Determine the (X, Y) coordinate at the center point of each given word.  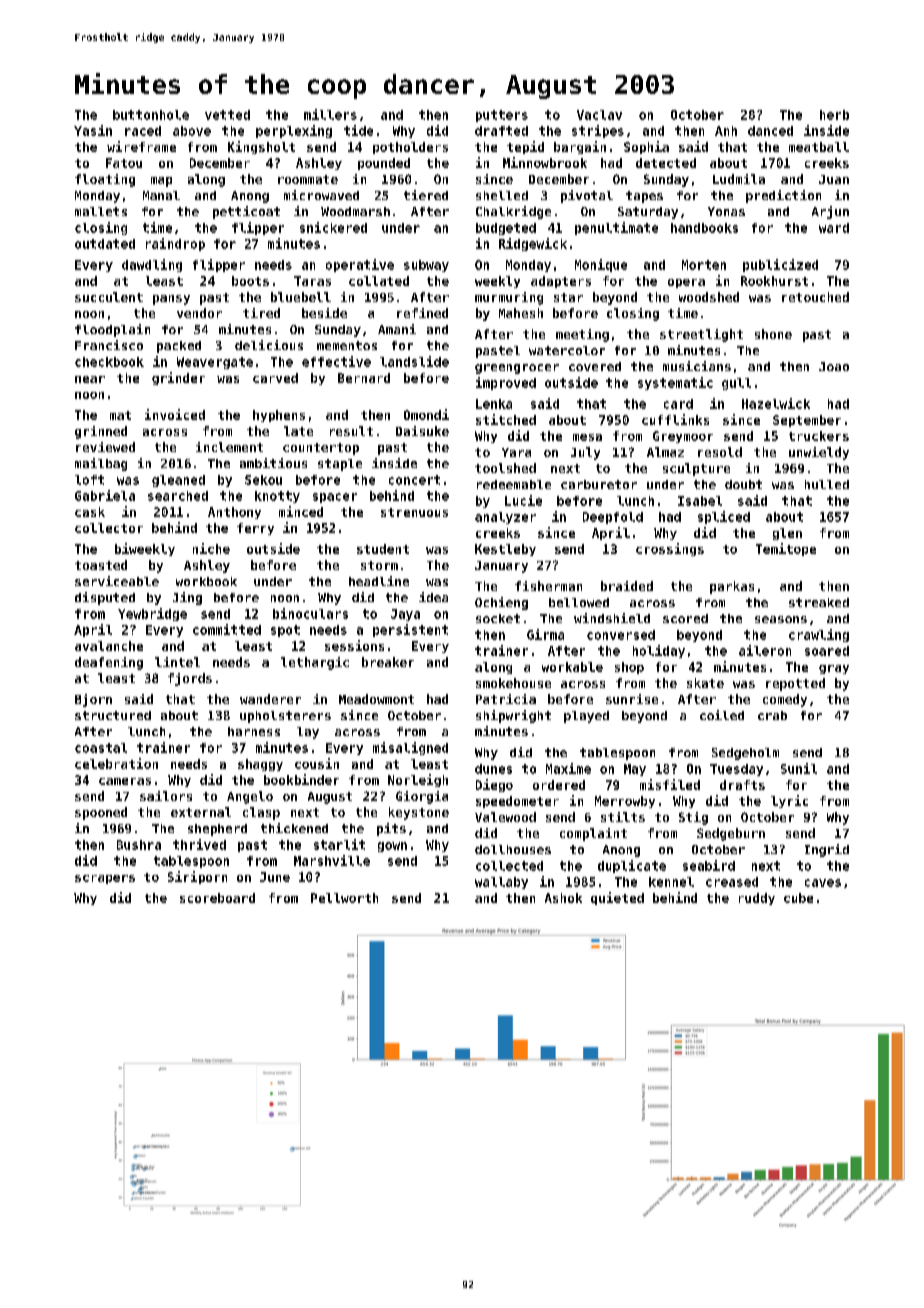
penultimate (616, 228)
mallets (101, 211)
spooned (101, 813)
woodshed (709, 297)
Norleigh (418, 780)
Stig (693, 818)
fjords (190, 679)
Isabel (700, 501)
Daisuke (422, 431)
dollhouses (513, 849)
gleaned (178, 481)
